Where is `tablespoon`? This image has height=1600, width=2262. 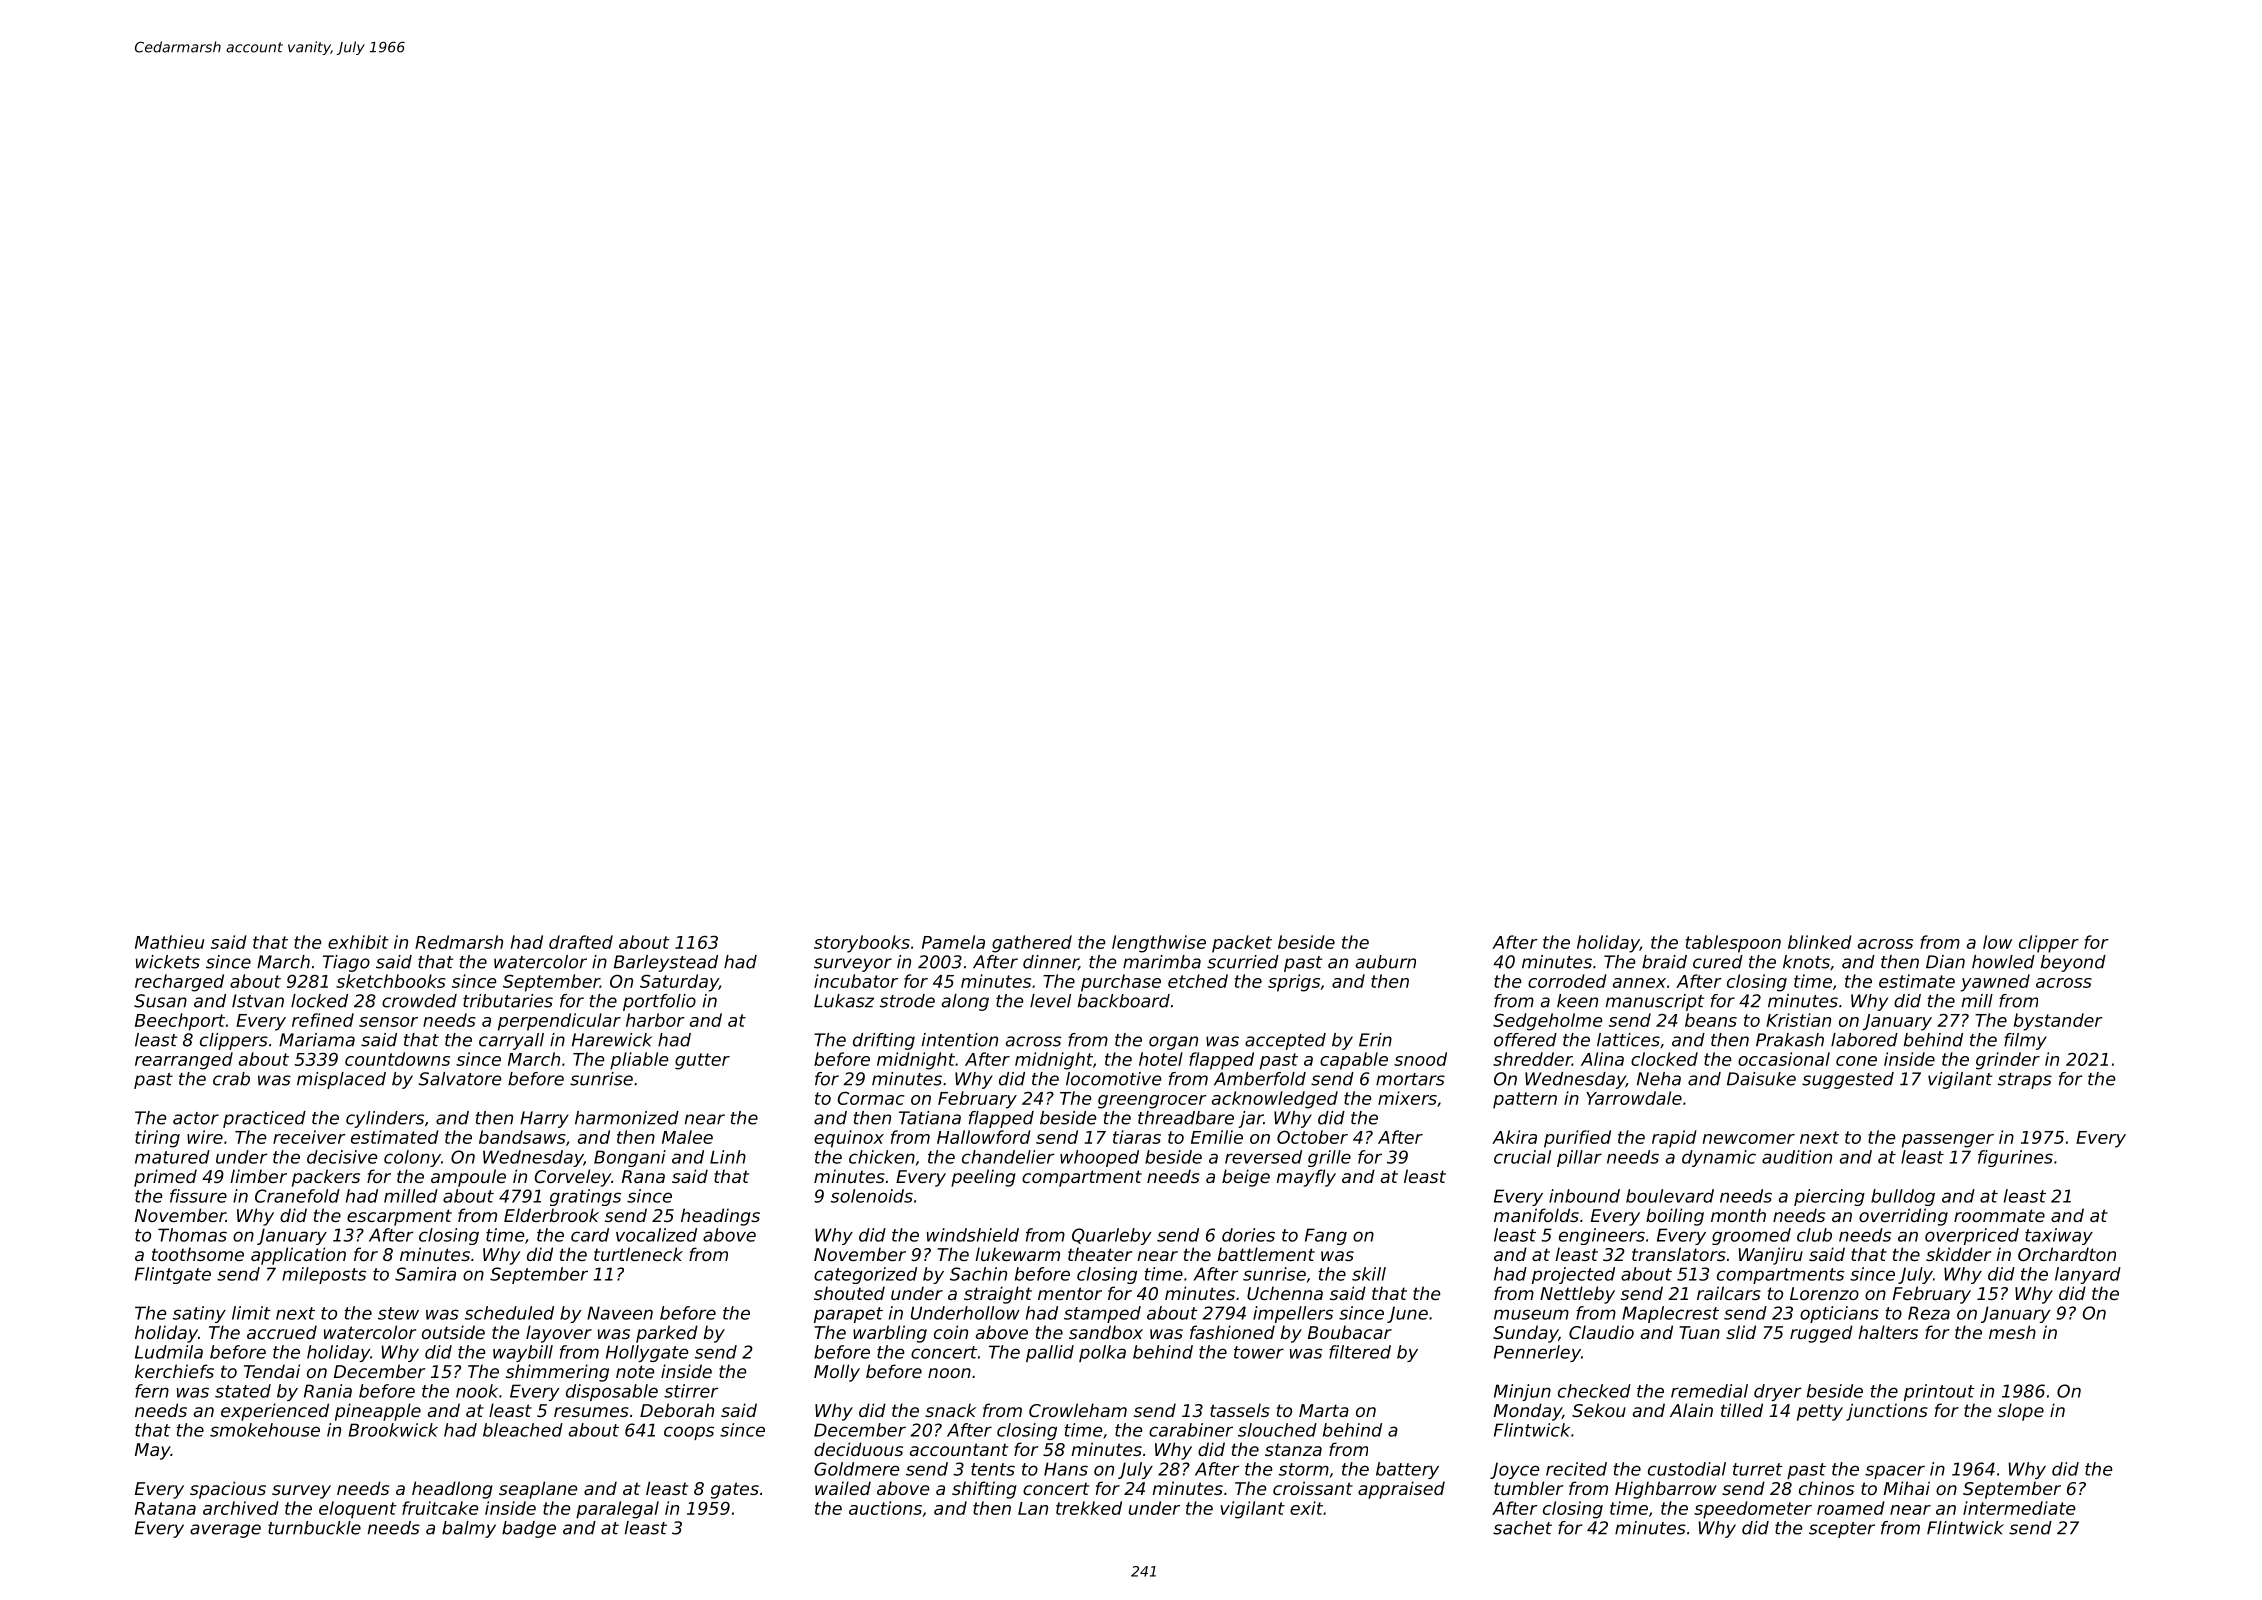
tablespoon is located at coordinates (1733, 944).
